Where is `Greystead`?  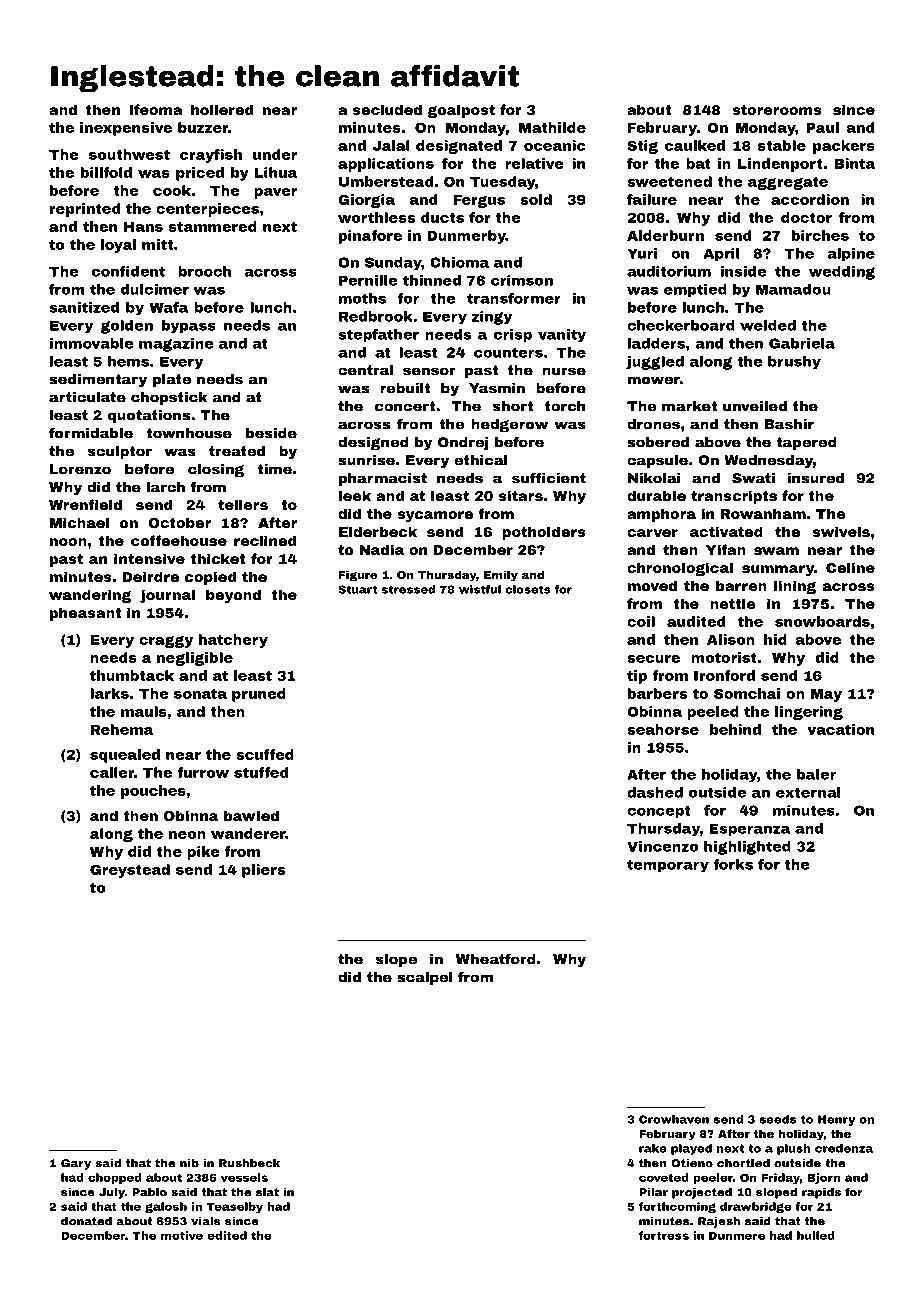
Greystead is located at coordinates (130, 871).
